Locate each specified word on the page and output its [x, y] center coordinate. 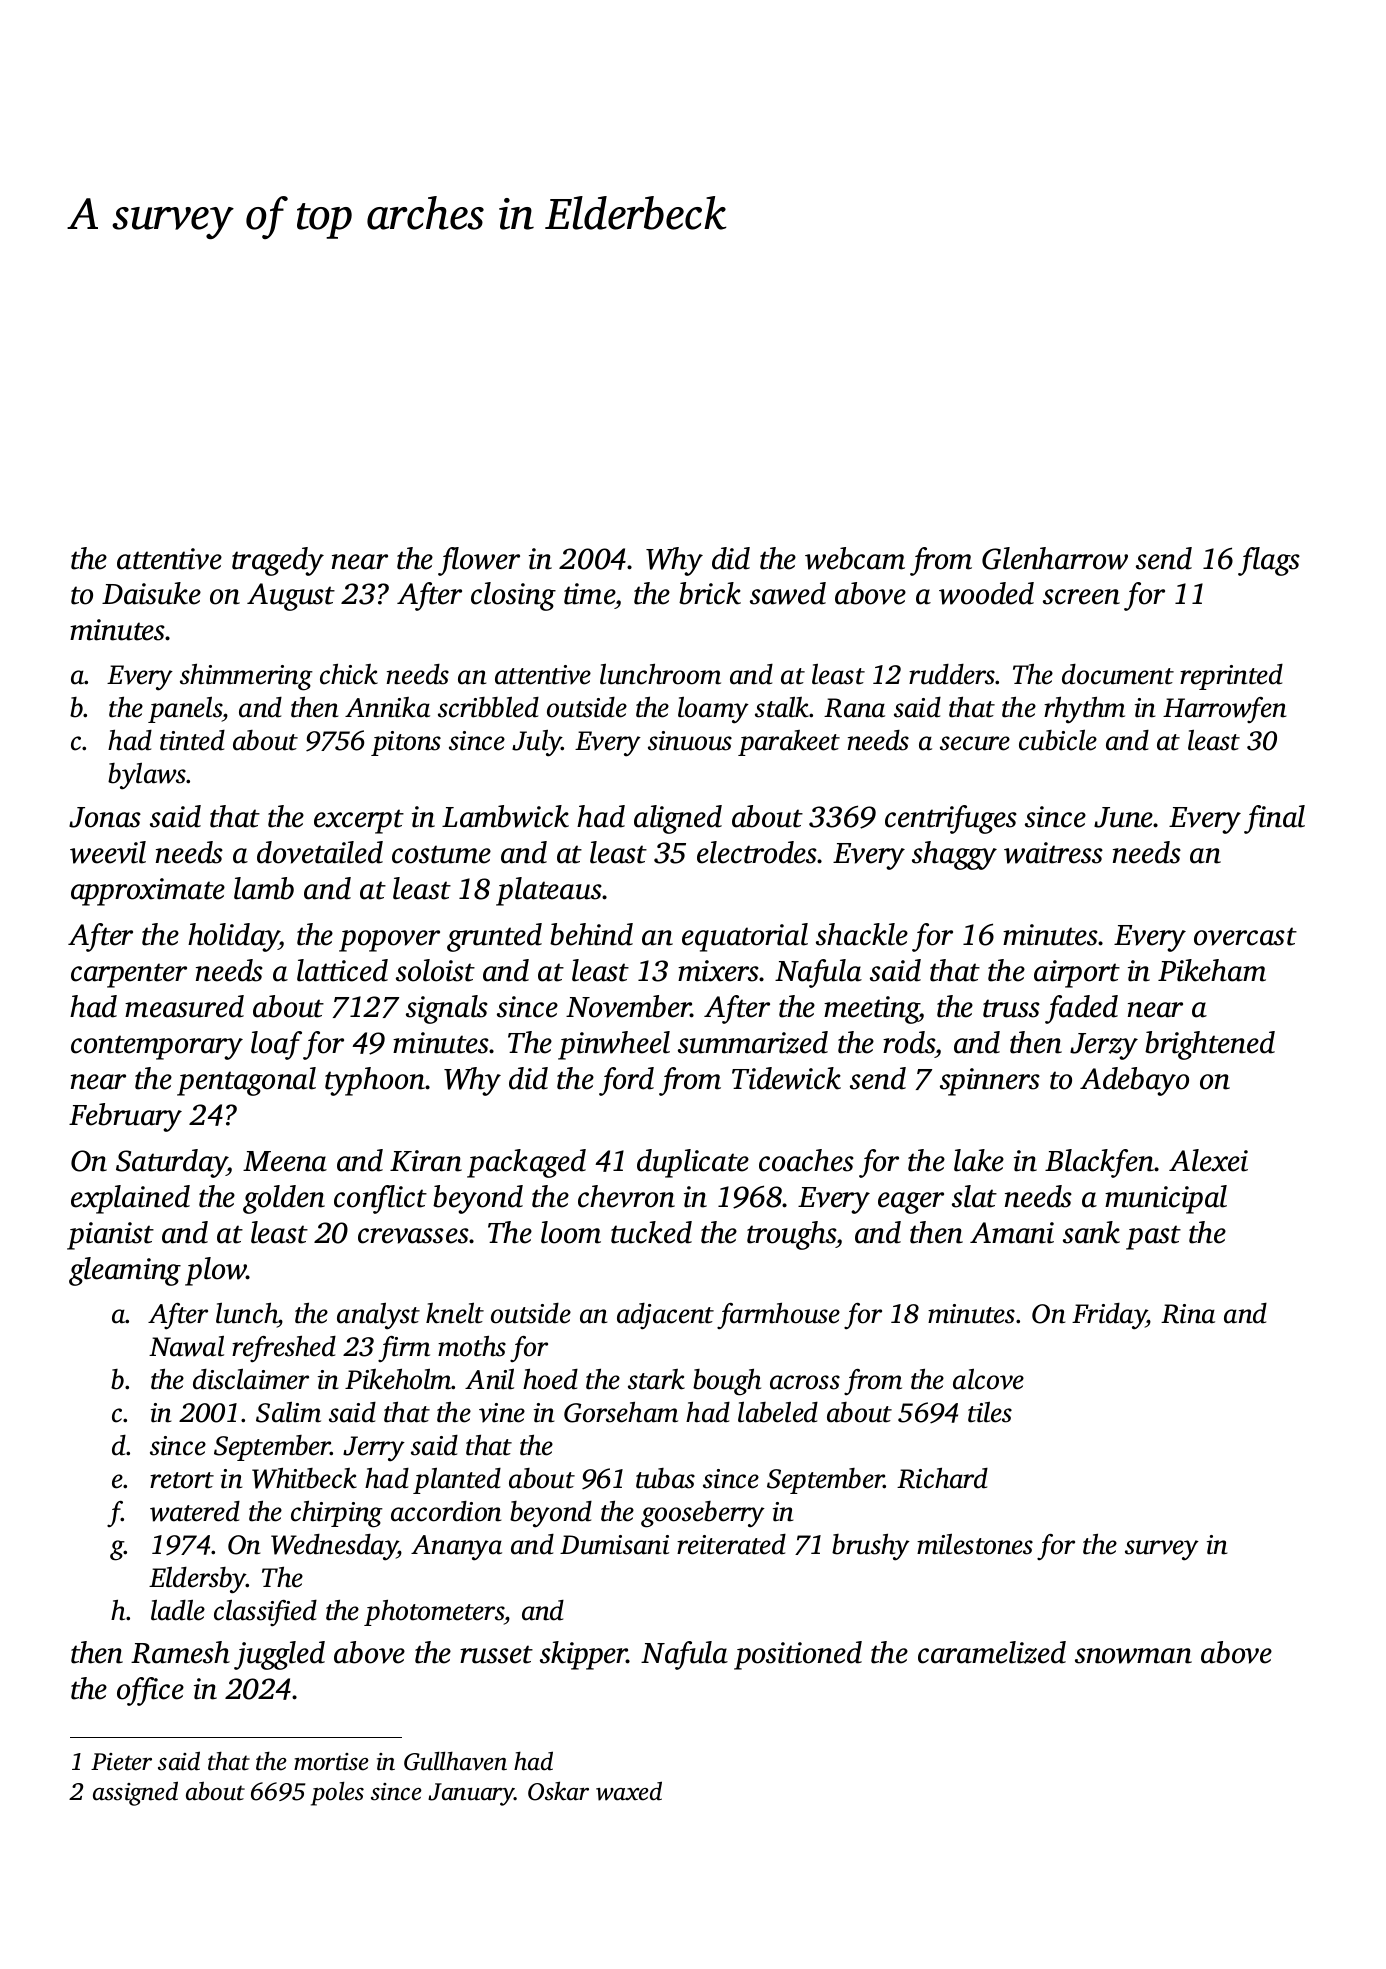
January [471, 1794]
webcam [855, 558]
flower [479, 561]
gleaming [125, 1271]
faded [1081, 1009]
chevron [626, 1196]
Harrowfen [1224, 710]
